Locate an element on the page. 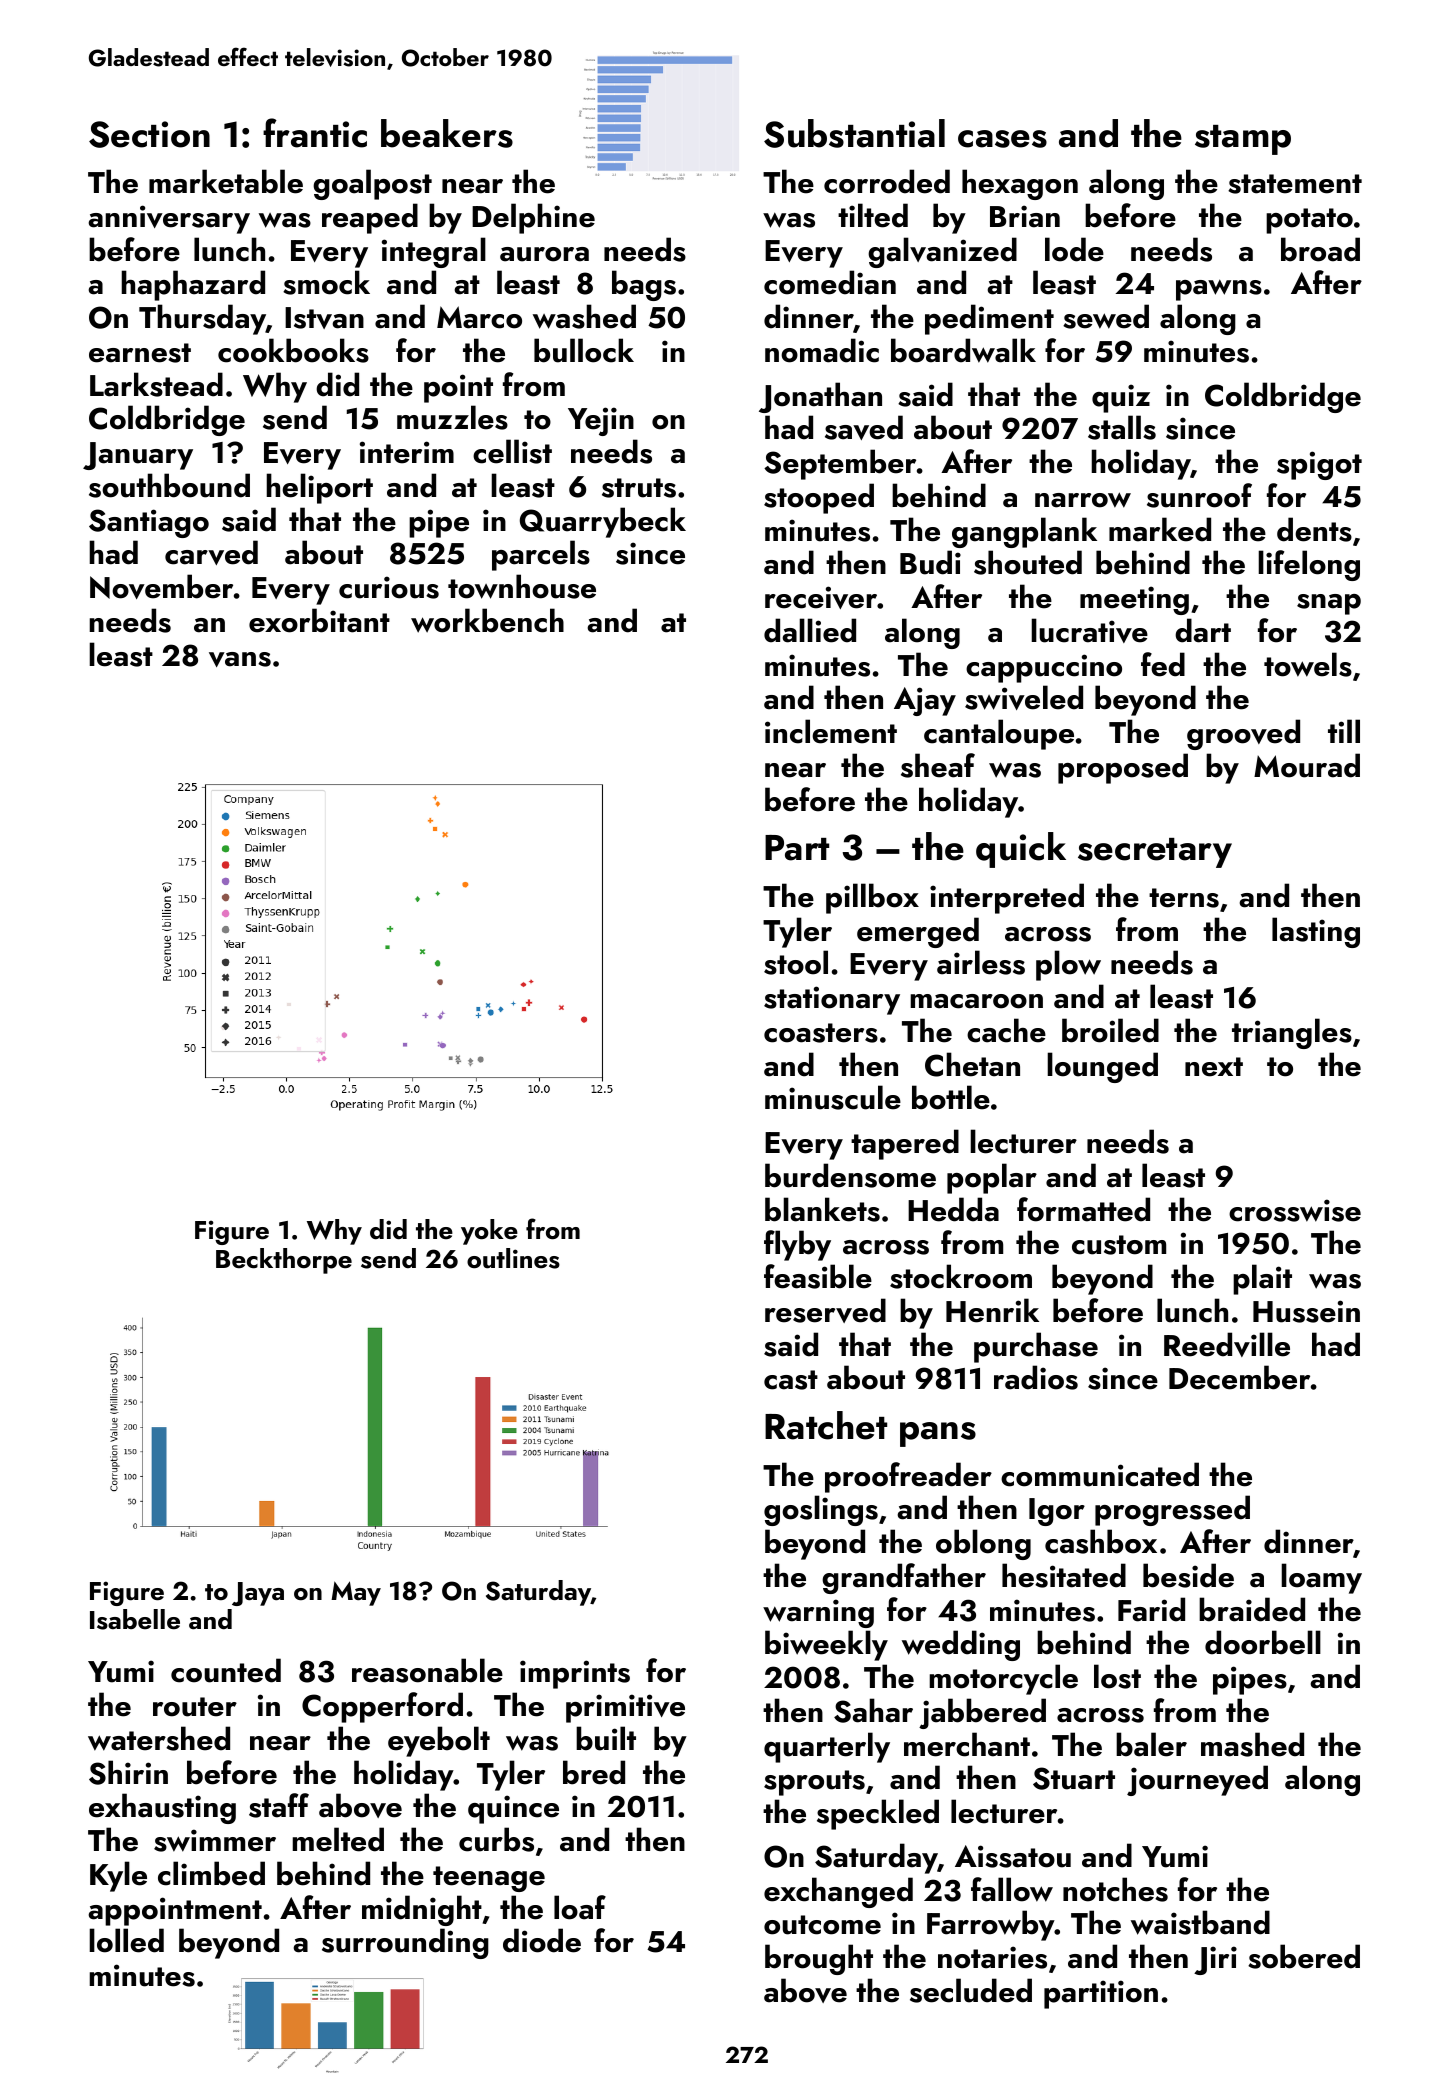  exhausting is located at coordinates (162, 1808).
